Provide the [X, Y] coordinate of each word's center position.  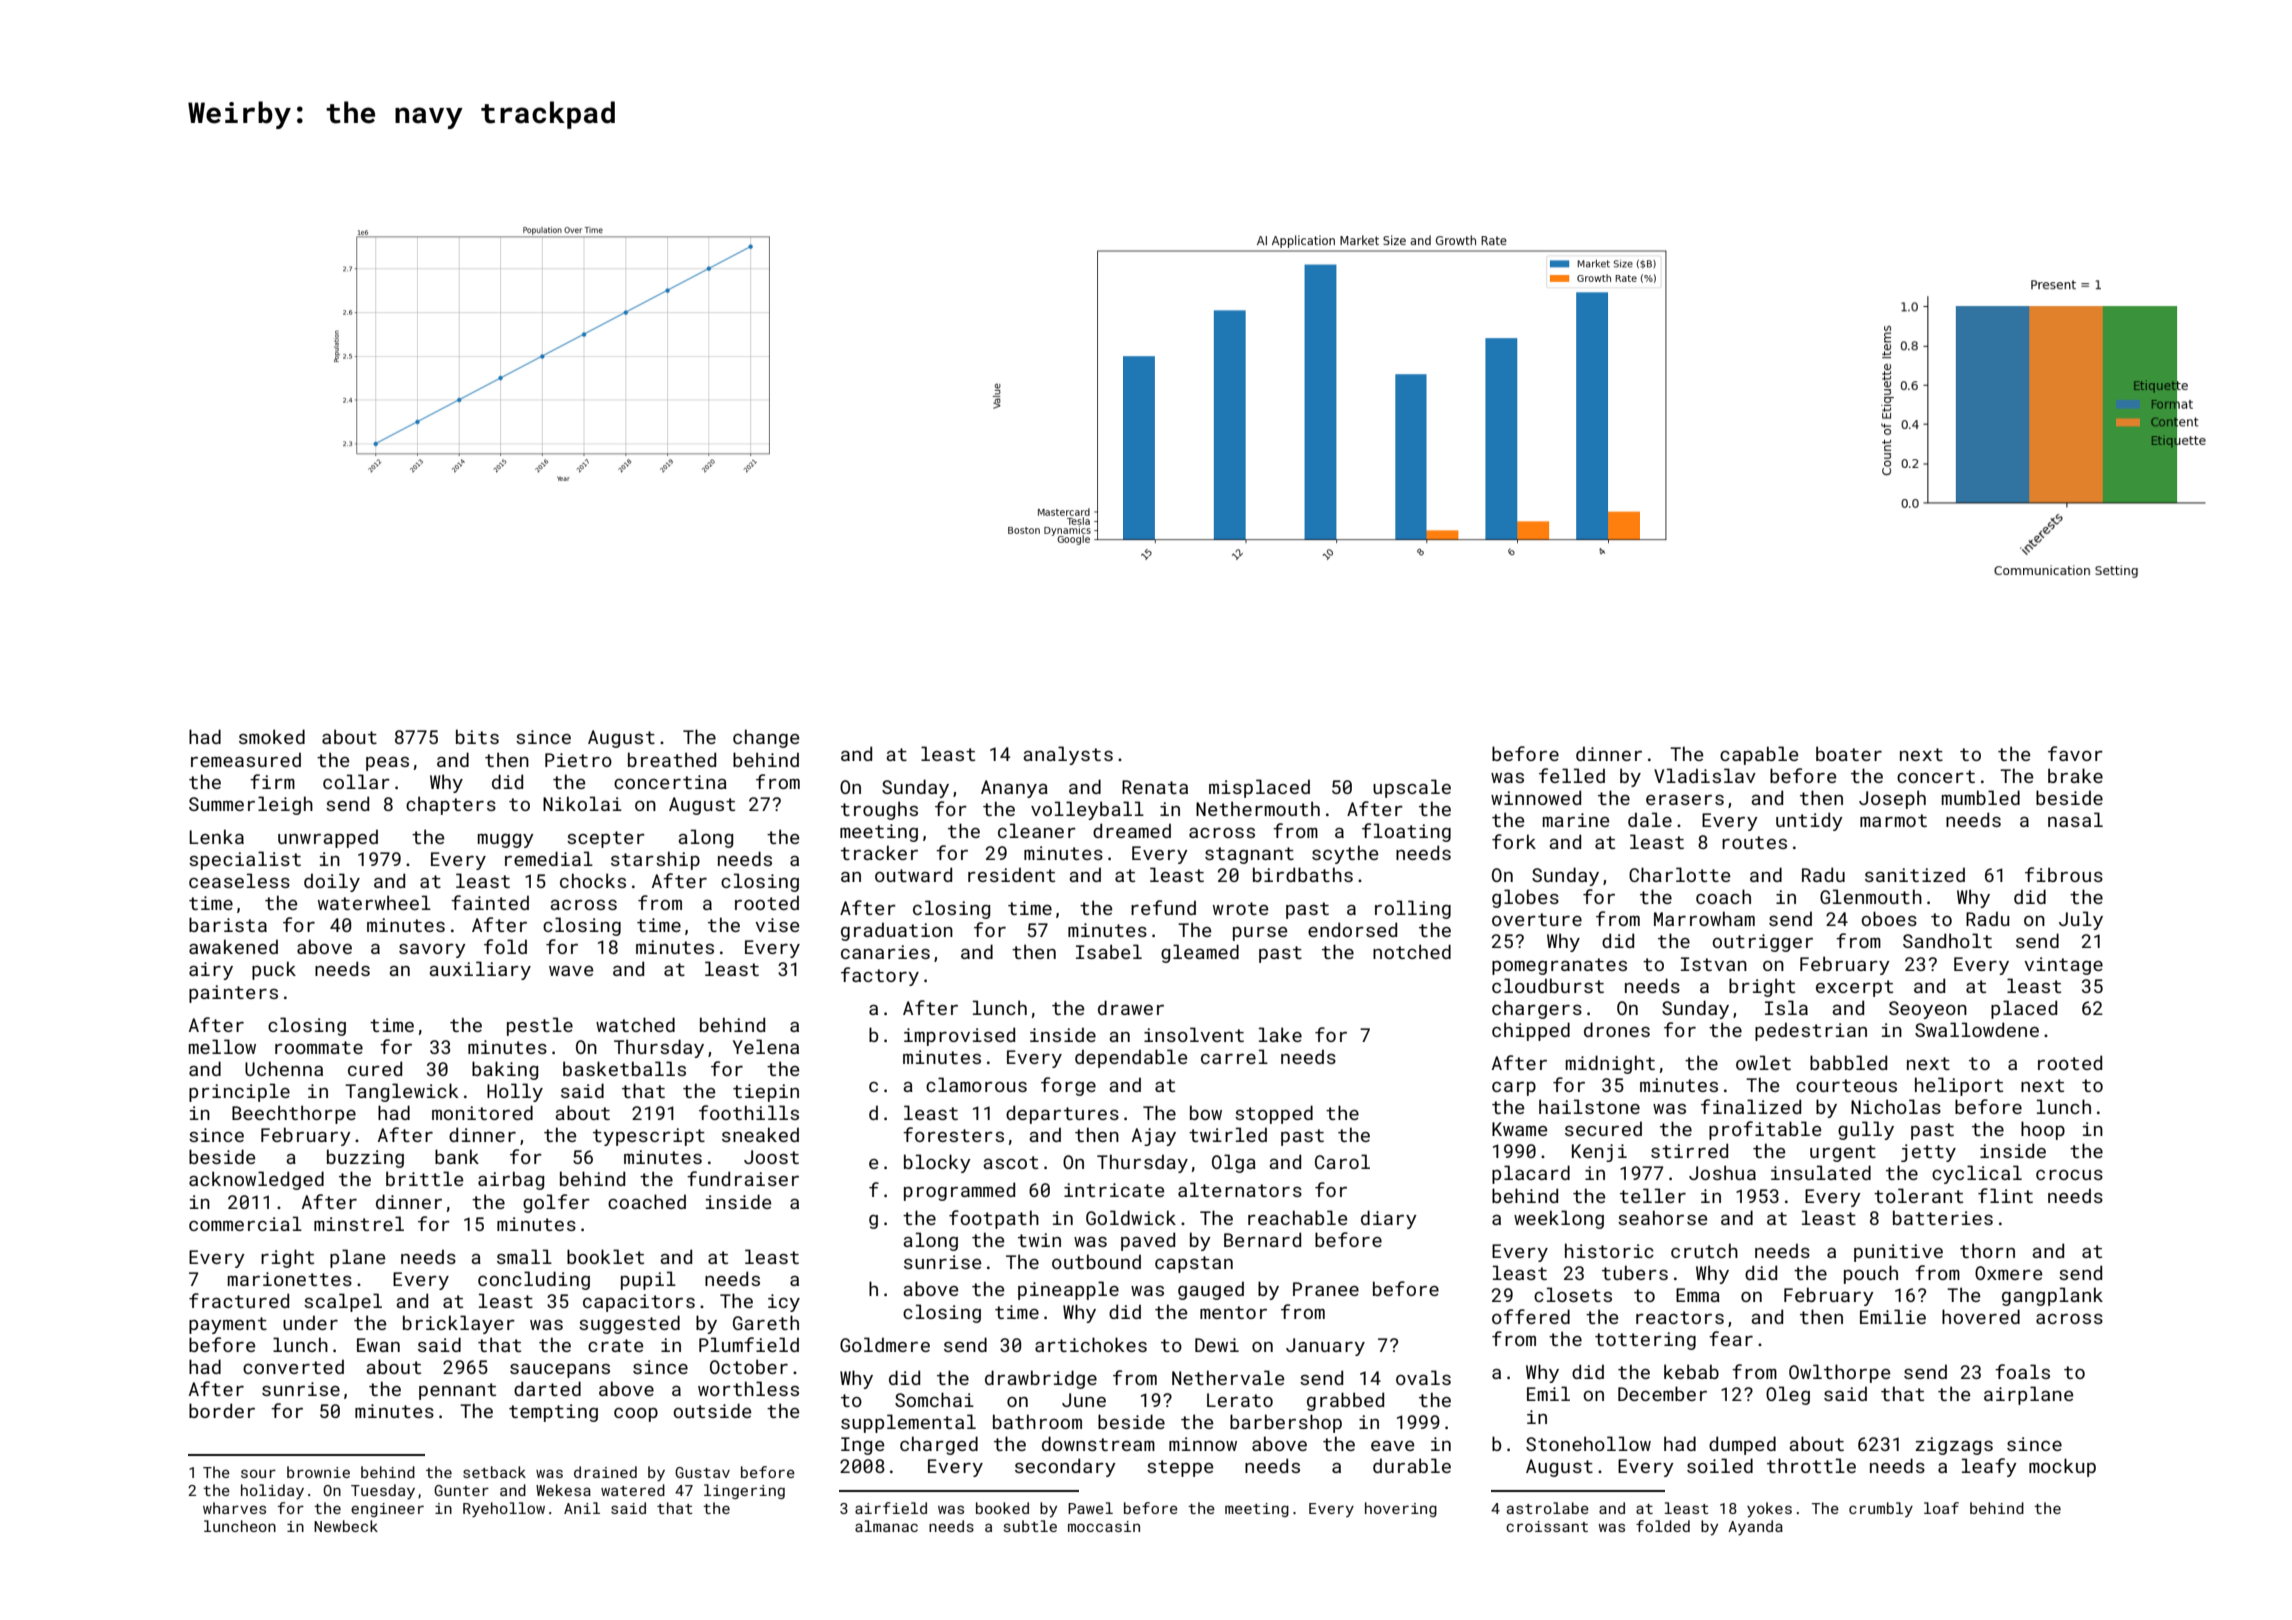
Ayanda [1755, 1528]
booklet [605, 1256]
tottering [1645, 1341]
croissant [1547, 1526]
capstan [1194, 1264]
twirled [1228, 1134]
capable [1759, 755]
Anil [582, 1508]
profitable [1765, 1130]
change [766, 738]
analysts [1068, 755]
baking [505, 1070]
